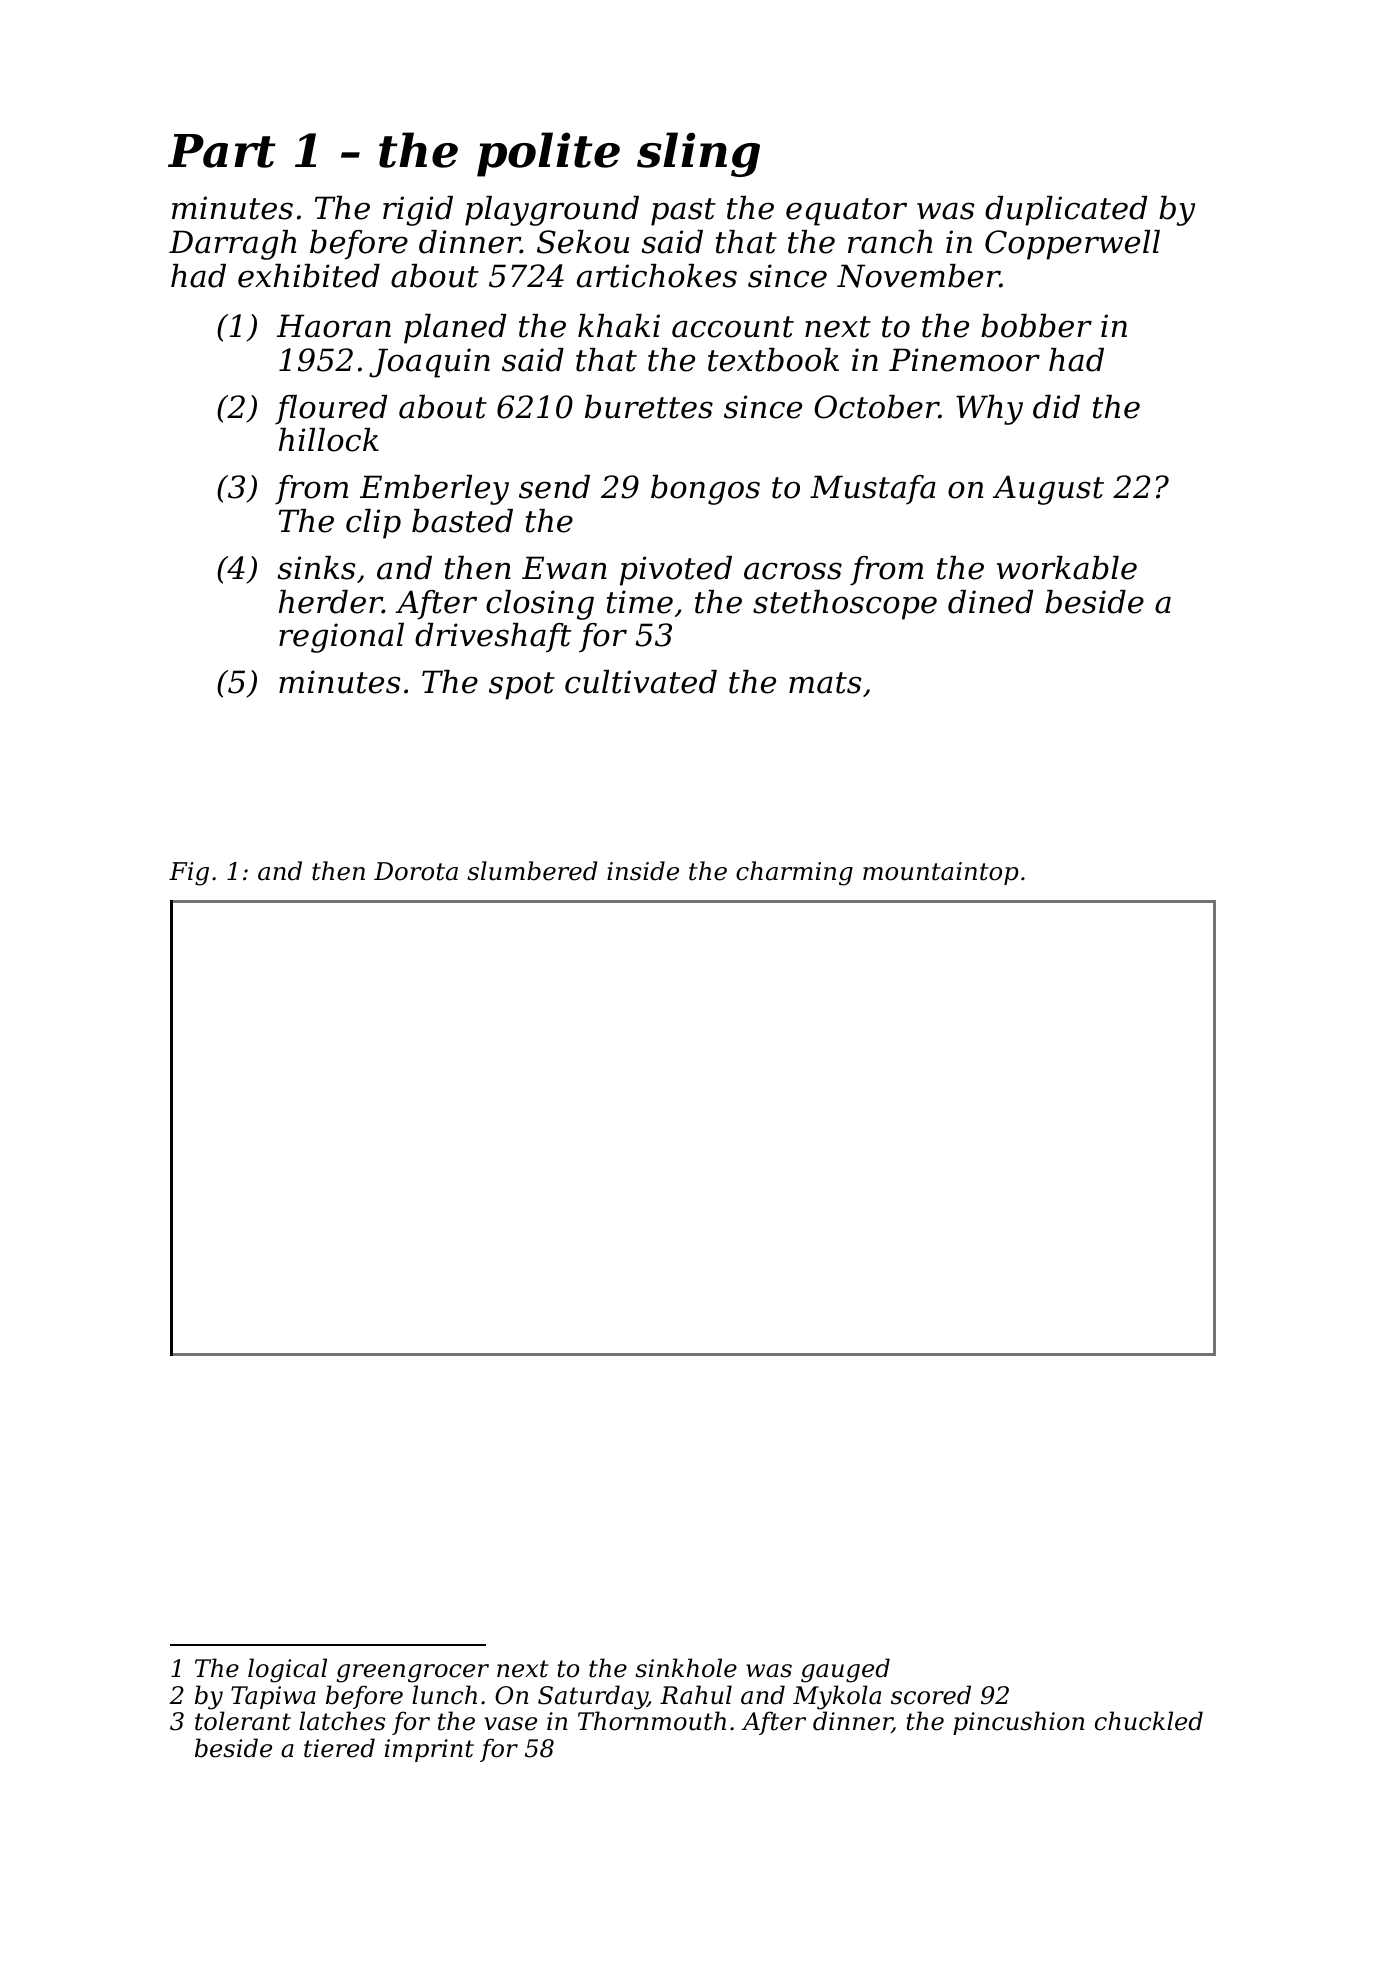 The height and width of the screenshot is (1969, 1386). I want to click on gauged, so click(845, 1670).
